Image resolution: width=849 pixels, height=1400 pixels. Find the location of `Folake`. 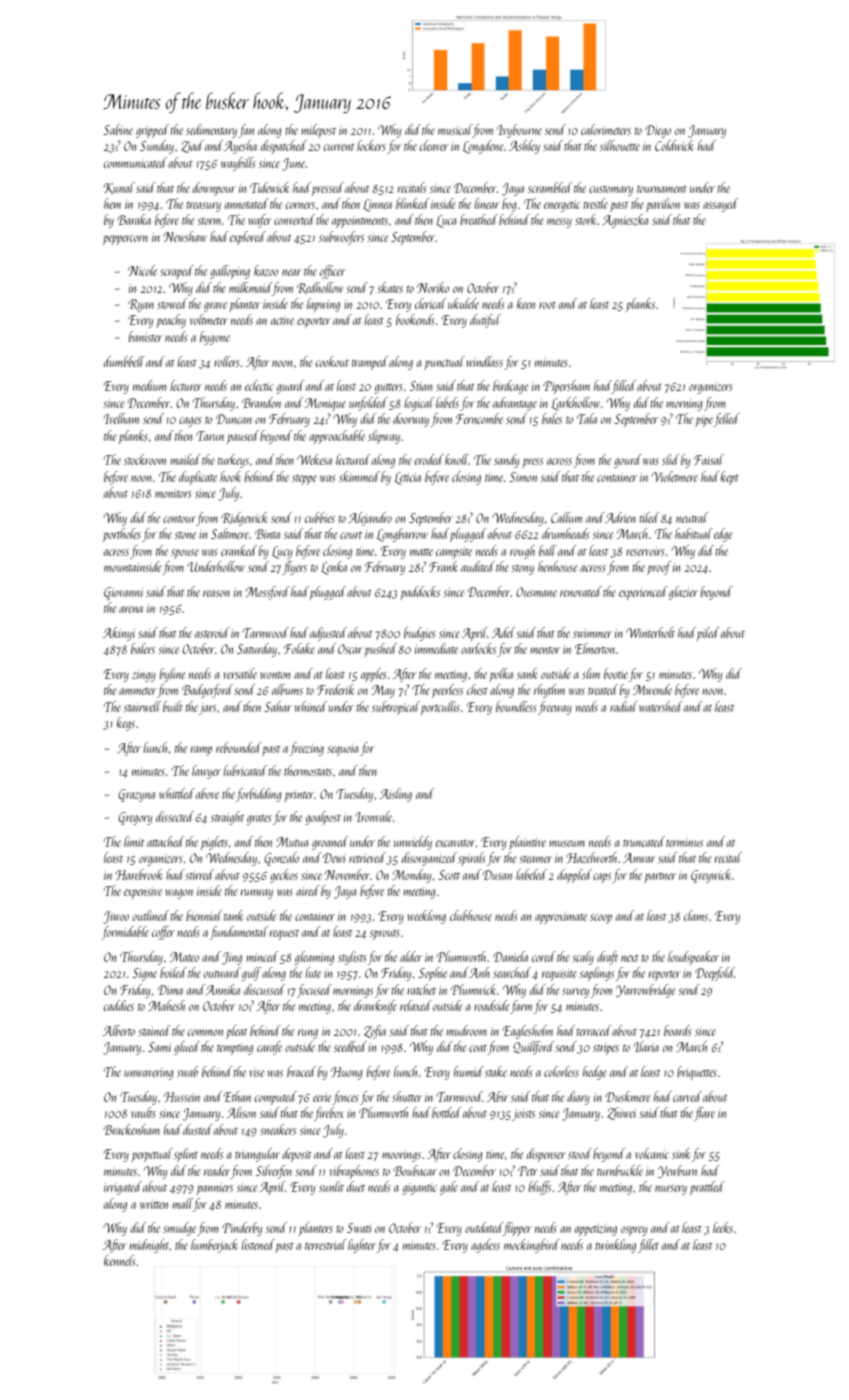

Folake is located at coordinates (299, 648).
